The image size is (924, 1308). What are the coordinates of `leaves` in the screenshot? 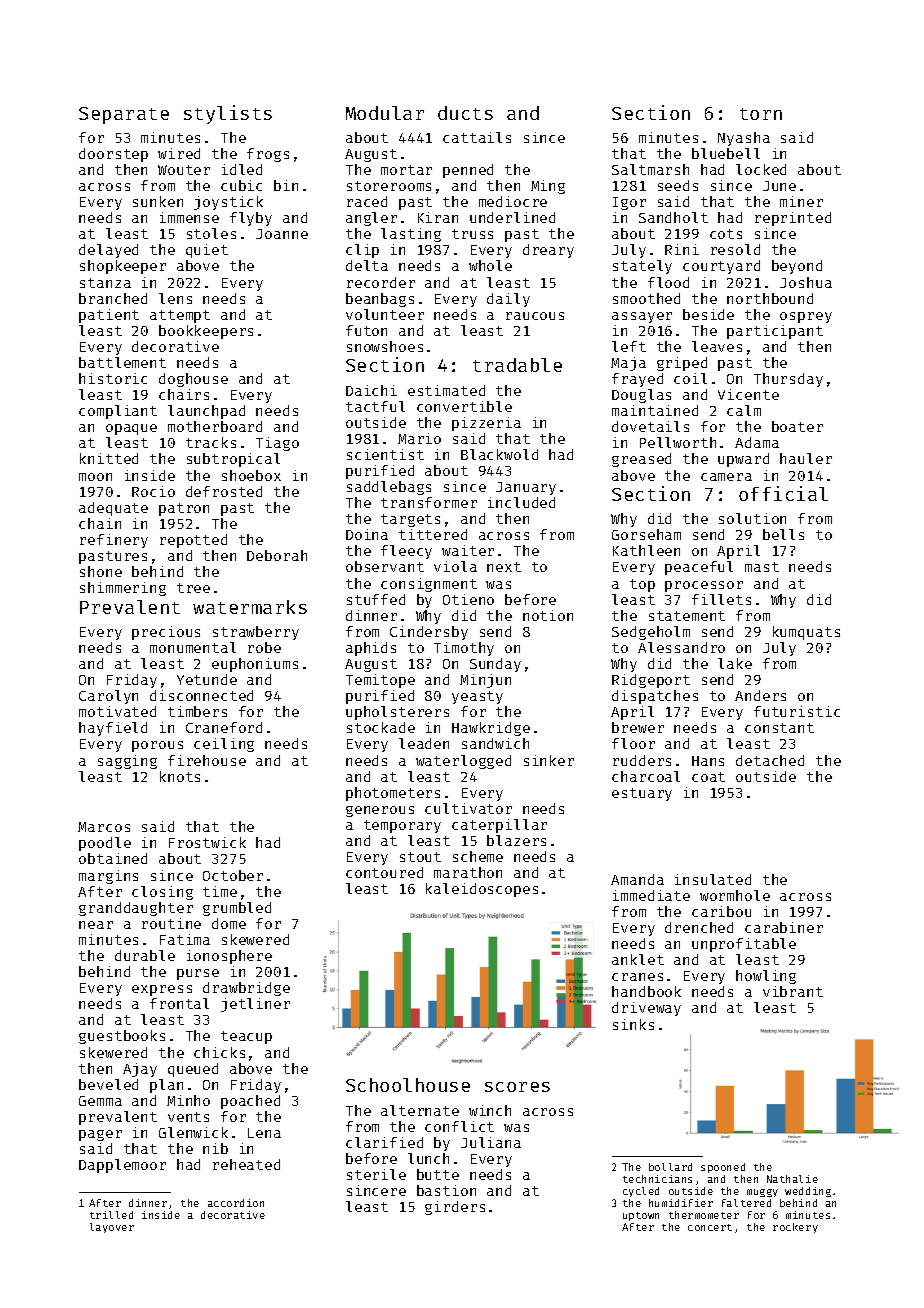 It's located at (717, 346).
